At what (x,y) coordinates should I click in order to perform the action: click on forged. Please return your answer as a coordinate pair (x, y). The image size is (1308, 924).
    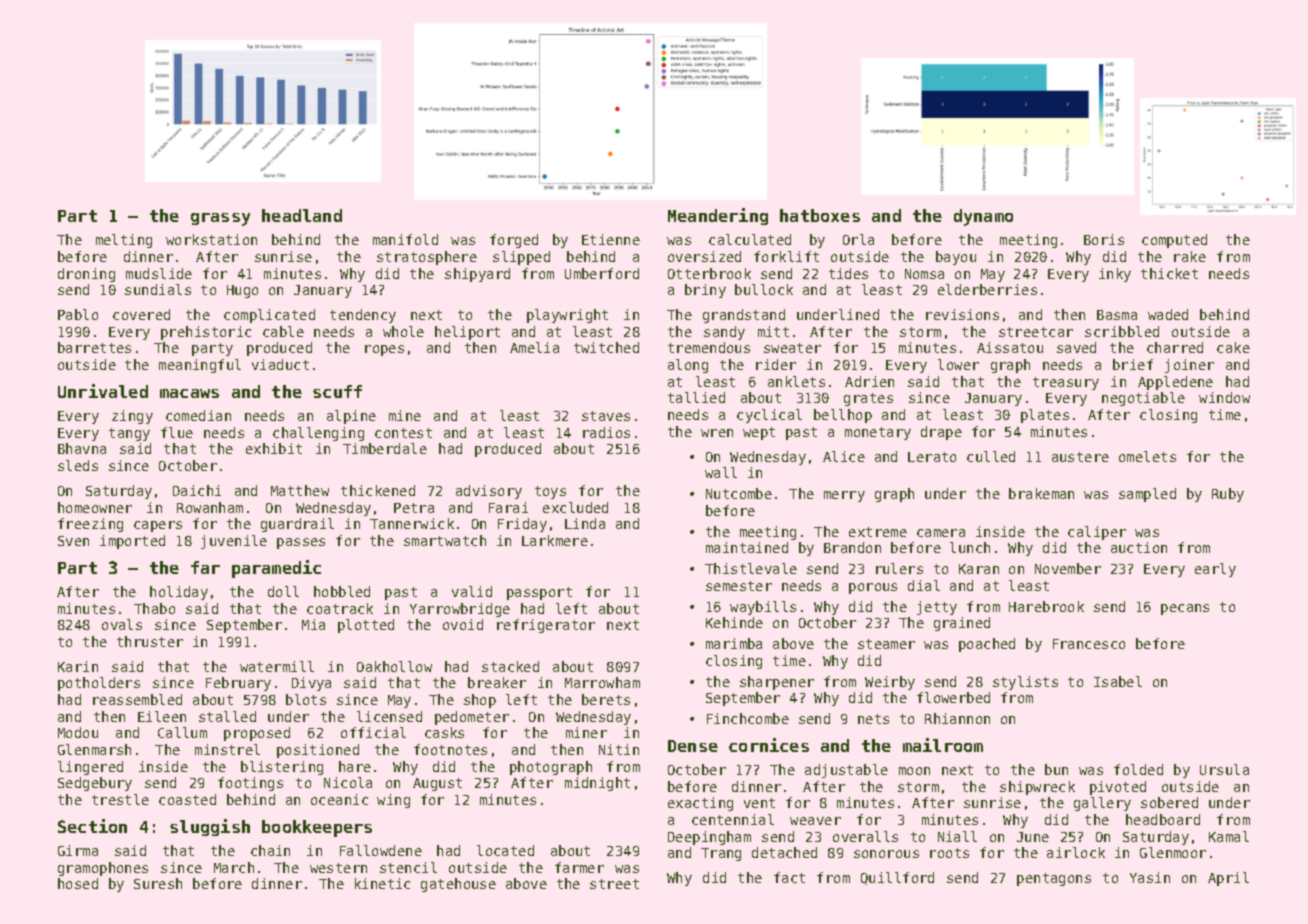
    Looking at the image, I should click on (514, 241).
